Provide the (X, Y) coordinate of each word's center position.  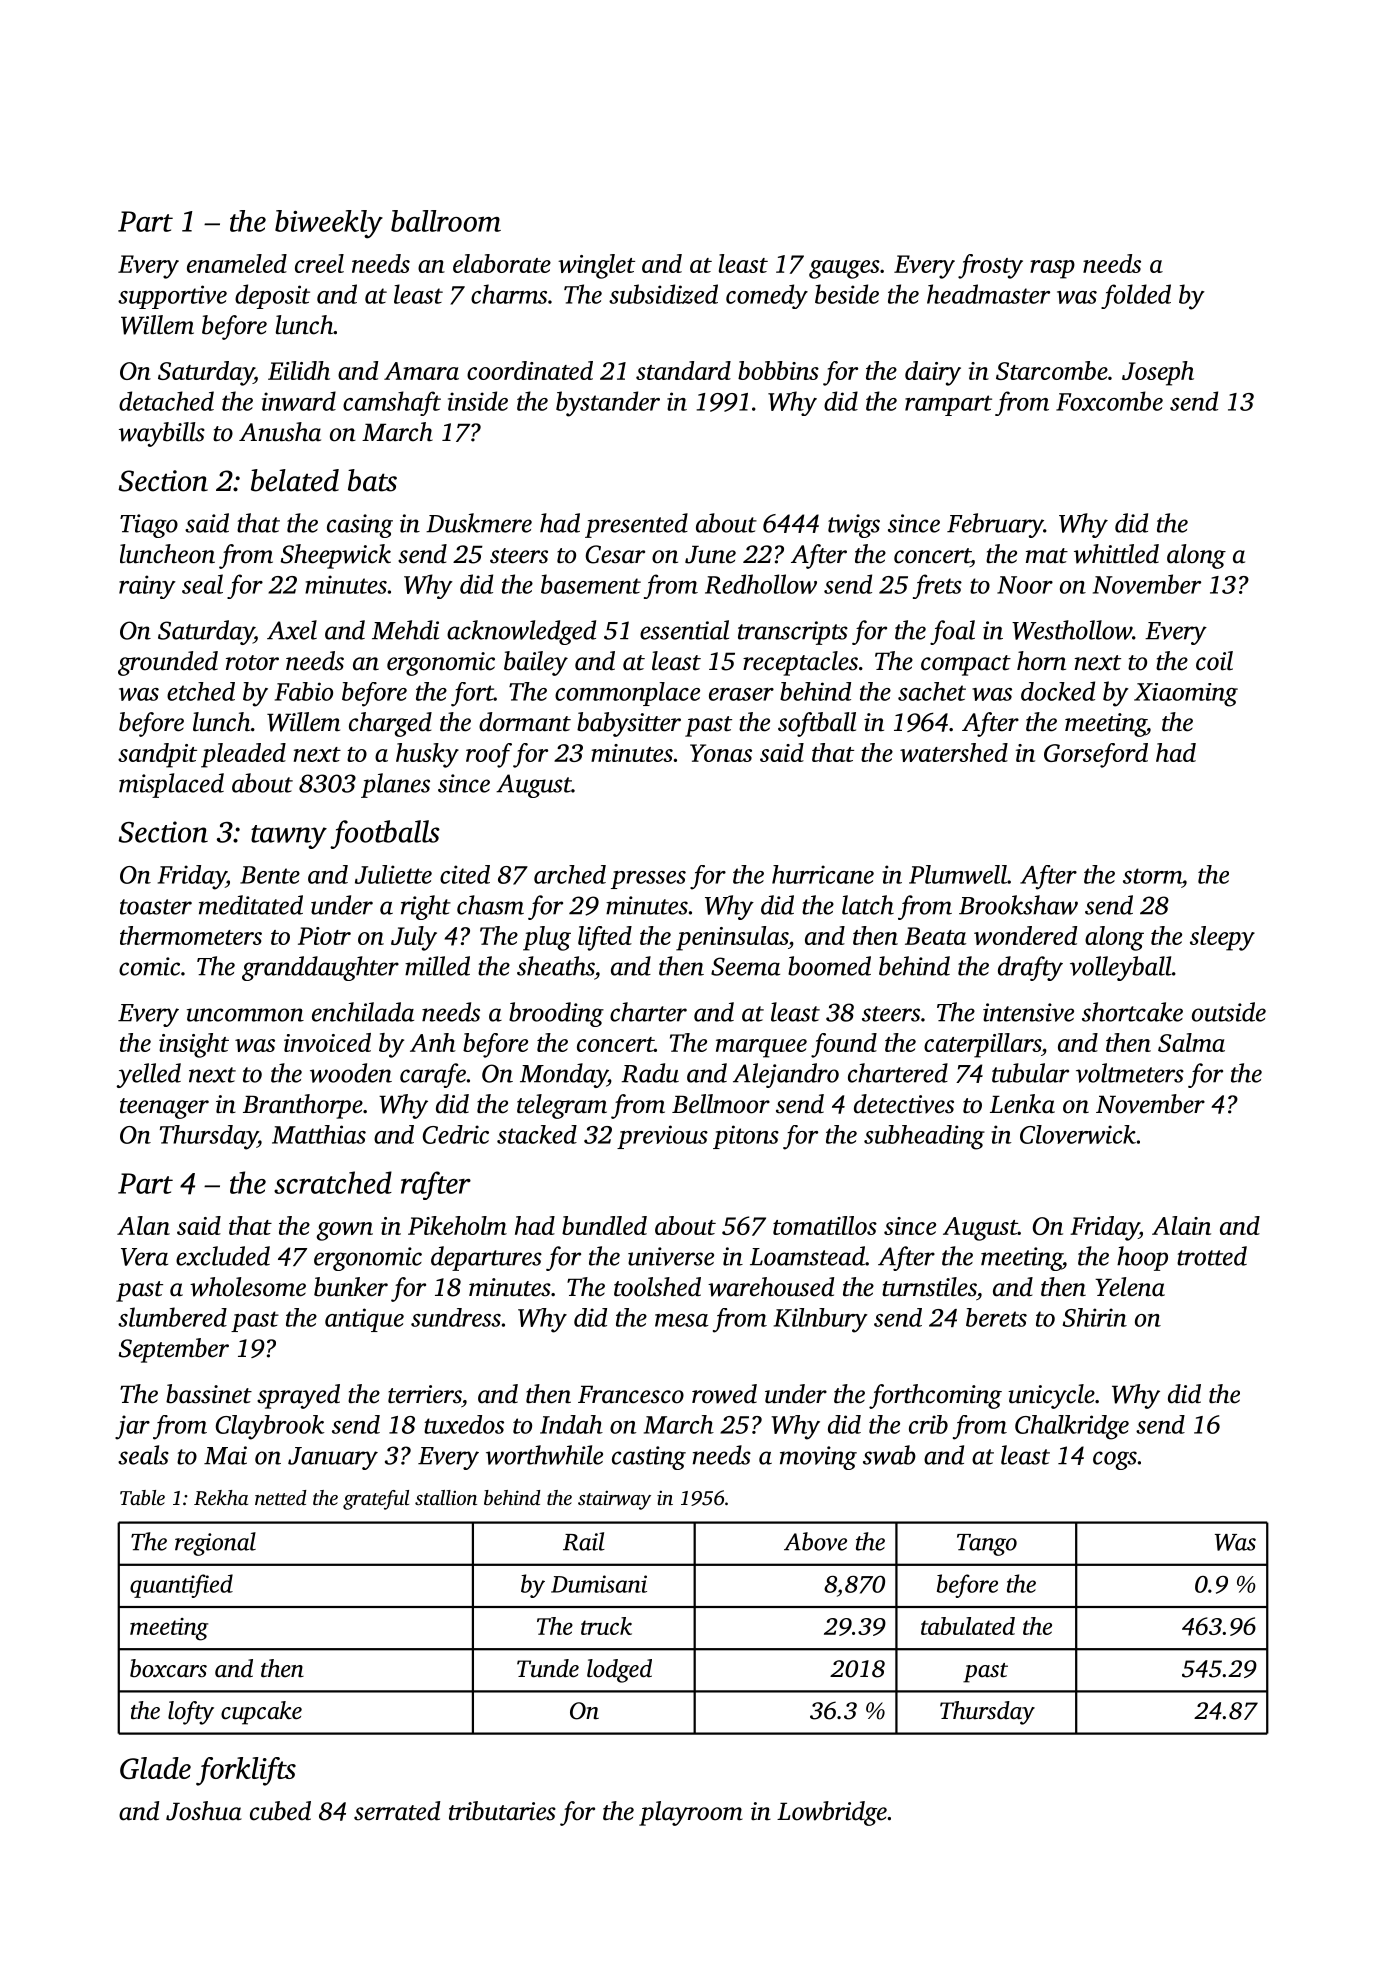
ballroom (446, 221)
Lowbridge (832, 1813)
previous (662, 1137)
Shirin (1095, 1317)
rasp (1052, 269)
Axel (292, 630)
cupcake (261, 1713)
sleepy (1222, 938)
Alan (143, 1225)
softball (817, 724)
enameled (237, 263)
